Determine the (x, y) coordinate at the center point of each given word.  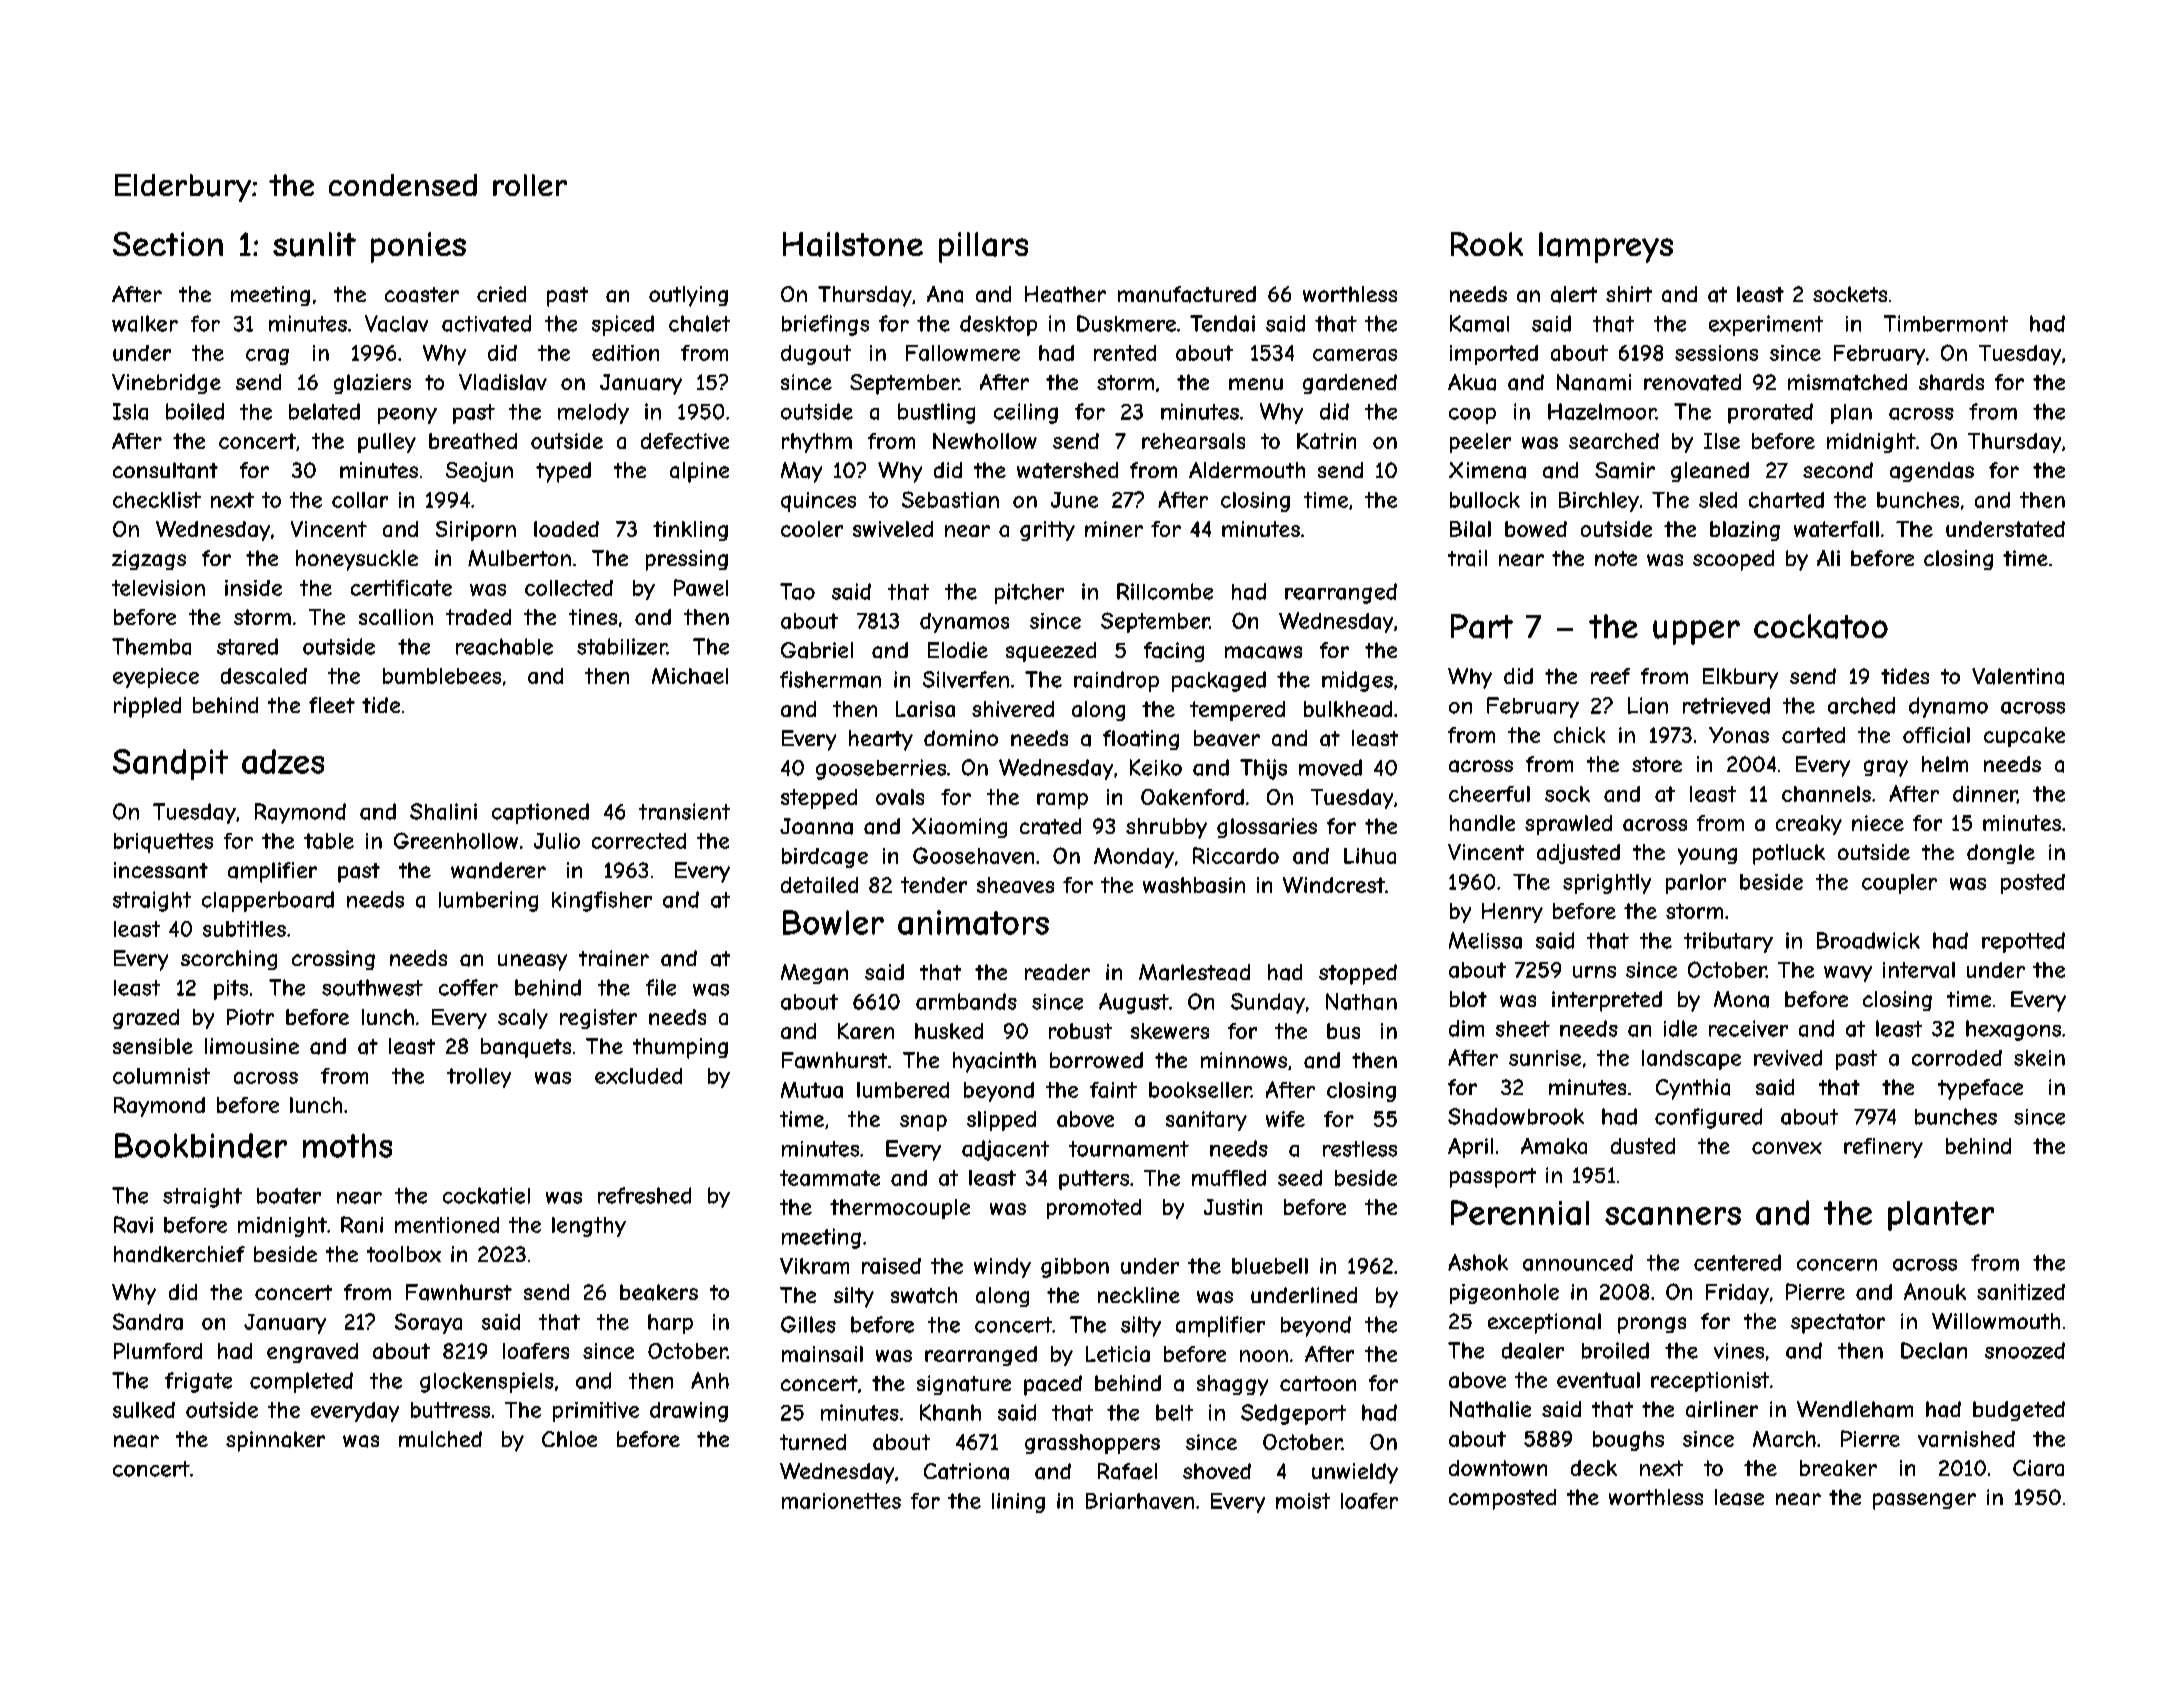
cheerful (1489, 794)
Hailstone (853, 244)
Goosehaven (973, 855)
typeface (1980, 1089)
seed (1300, 1178)
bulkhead (1348, 709)
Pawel (701, 587)
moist (1303, 1501)
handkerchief (179, 1254)
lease (1739, 1497)
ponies (418, 247)
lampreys (1606, 247)
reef (1610, 676)
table (329, 841)
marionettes (841, 1501)
